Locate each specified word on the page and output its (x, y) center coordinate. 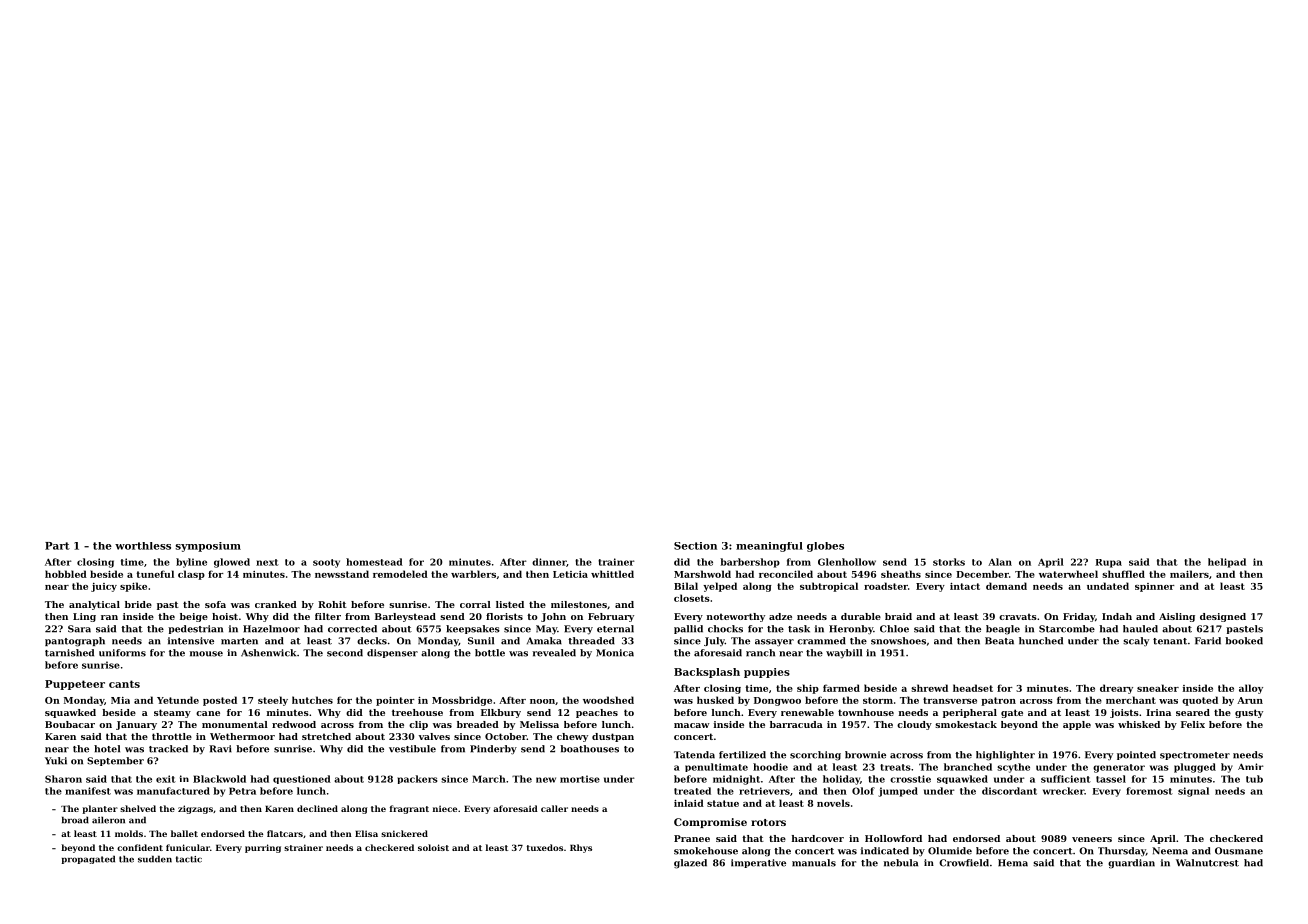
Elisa (366, 833)
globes (825, 547)
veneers (1092, 839)
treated (692, 791)
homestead (374, 562)
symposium (208, 547)
